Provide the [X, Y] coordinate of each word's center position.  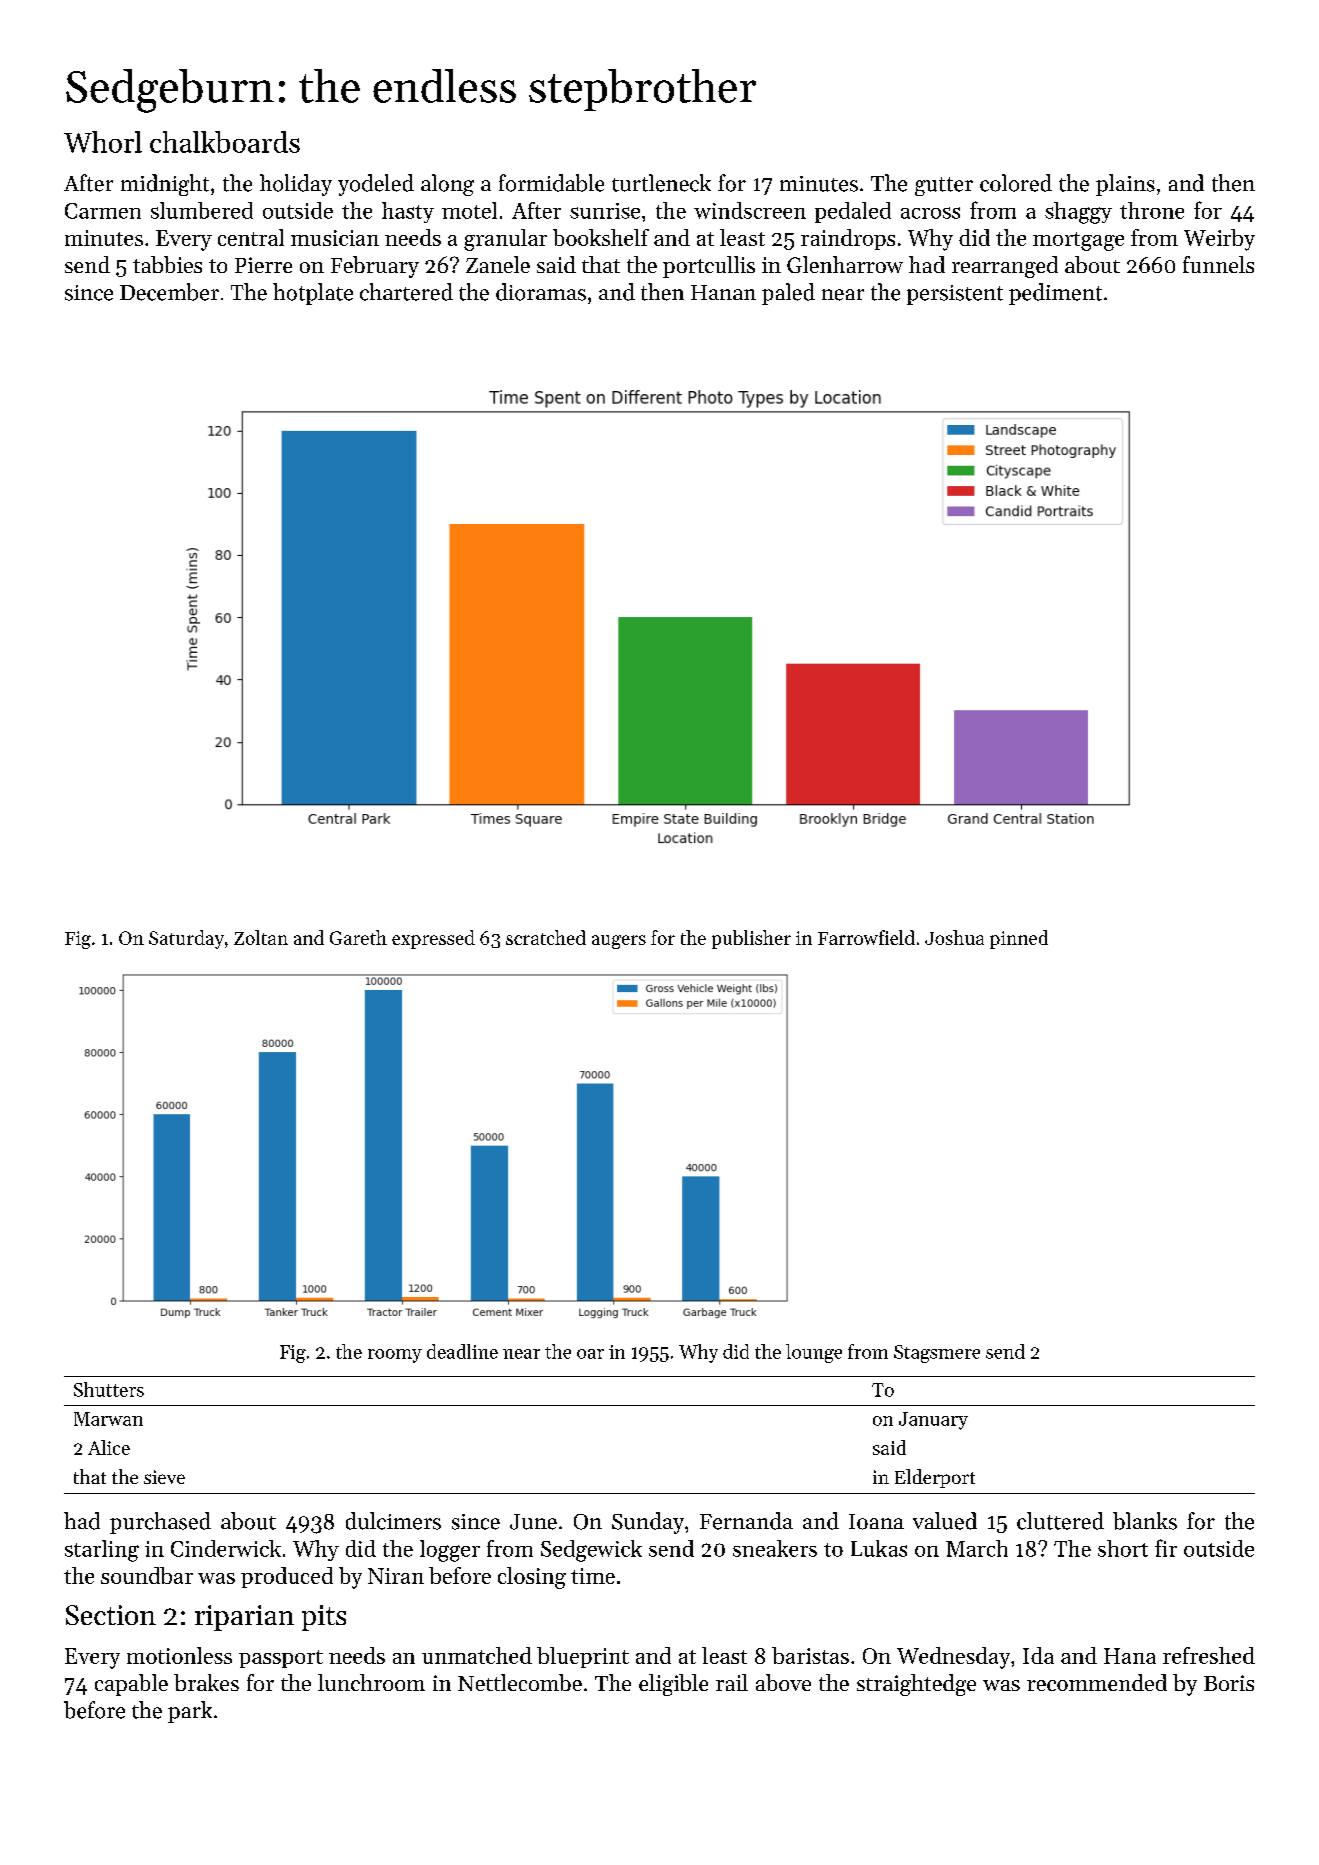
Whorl [103, 142]
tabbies [167, 264]
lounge [814, 1353]
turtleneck [661, 183]
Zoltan [261, 937]
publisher [751, 939]
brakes [206, 1682]
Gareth [358, 937]
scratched [546, 937]
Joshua [954, 937]
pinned [1019, 939]
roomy [395, 1356]
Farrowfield [866, 937]
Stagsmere [937, 1354]
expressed [433, 939]
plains [1125, 185]
